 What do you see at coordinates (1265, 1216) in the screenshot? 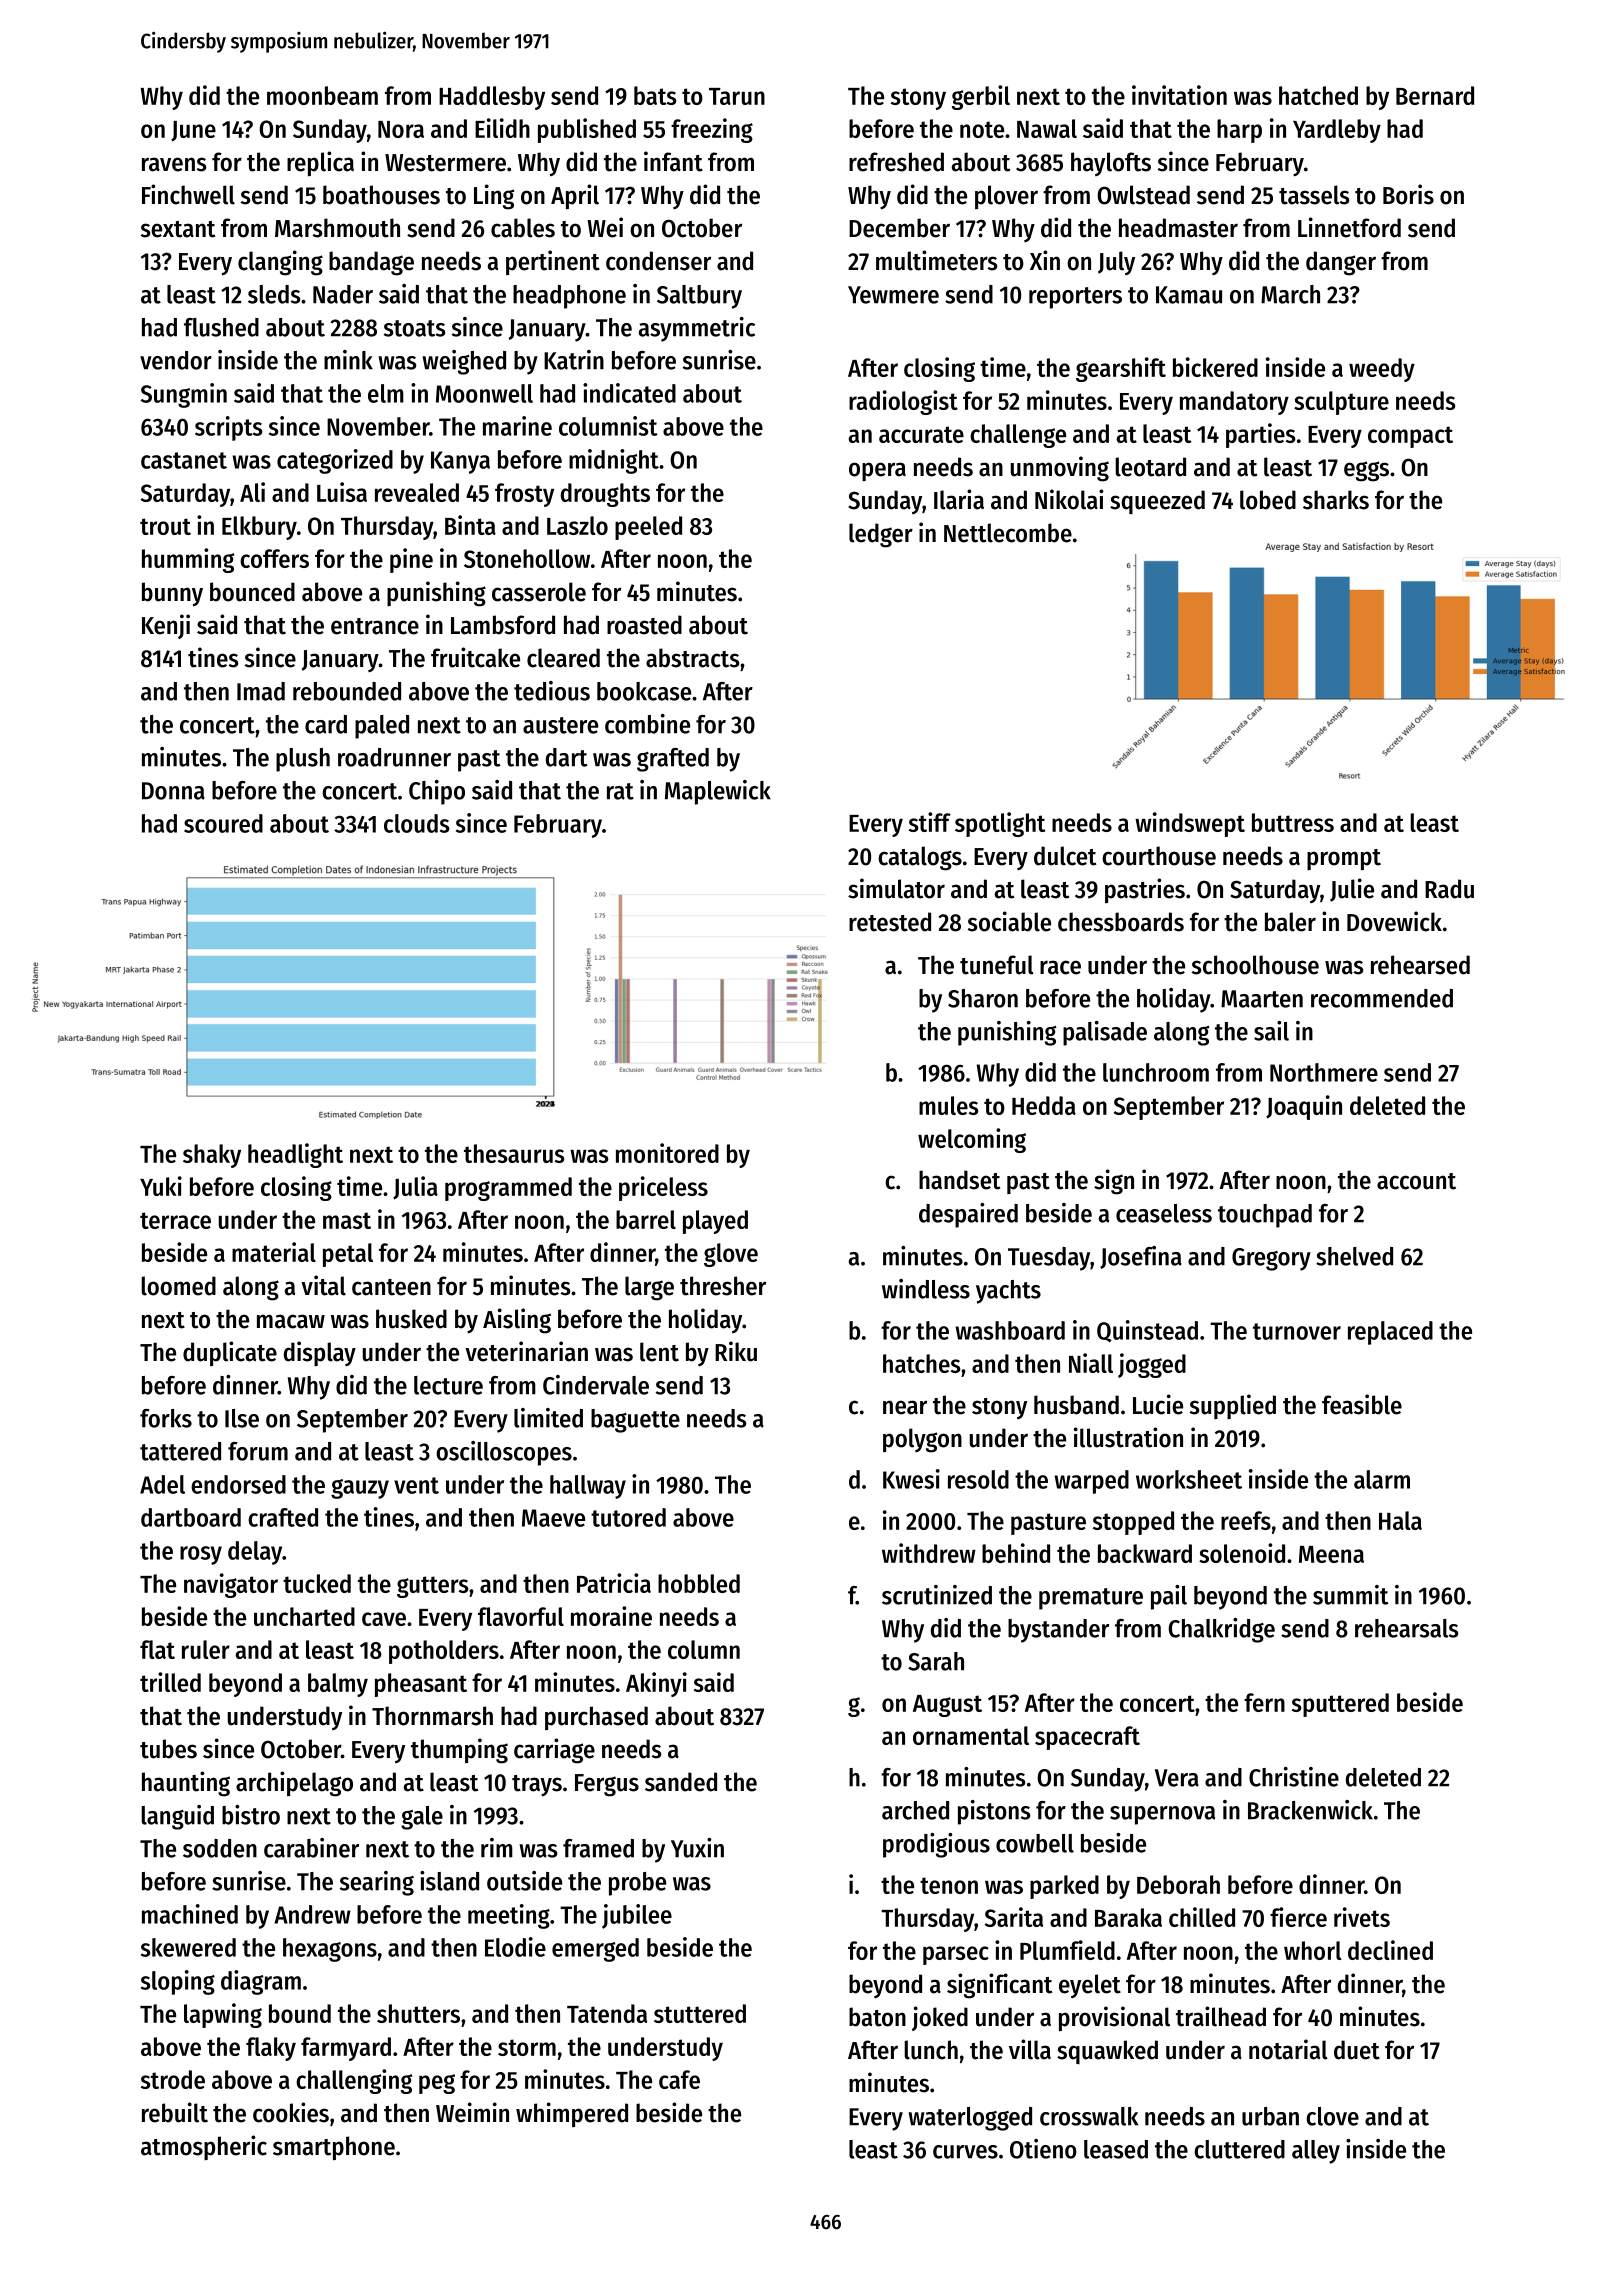
I see `touchpad` at bounding box center [1265, 1216].
